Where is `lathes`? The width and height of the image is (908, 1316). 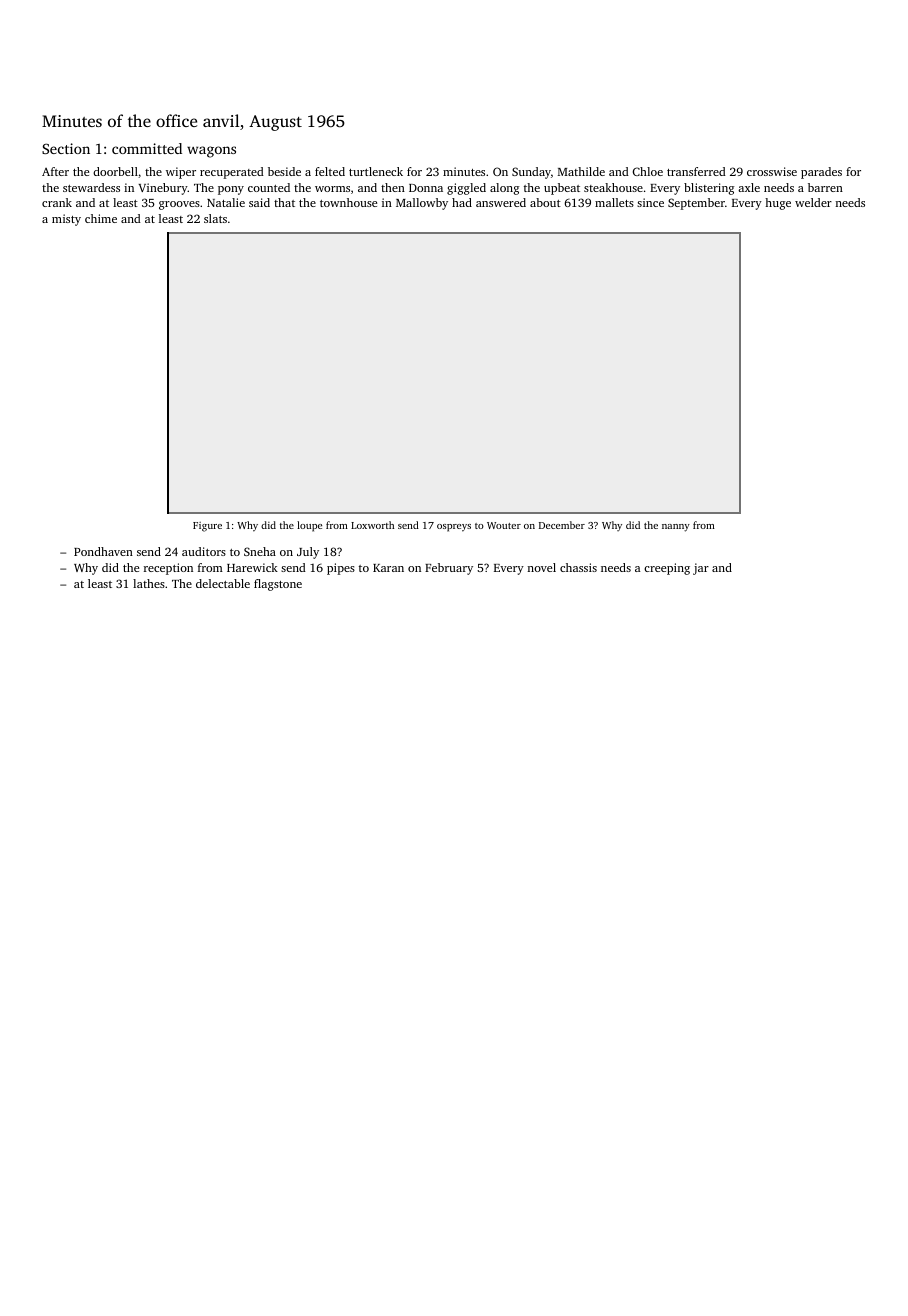 lathes is located at coordinates (149, 583).
